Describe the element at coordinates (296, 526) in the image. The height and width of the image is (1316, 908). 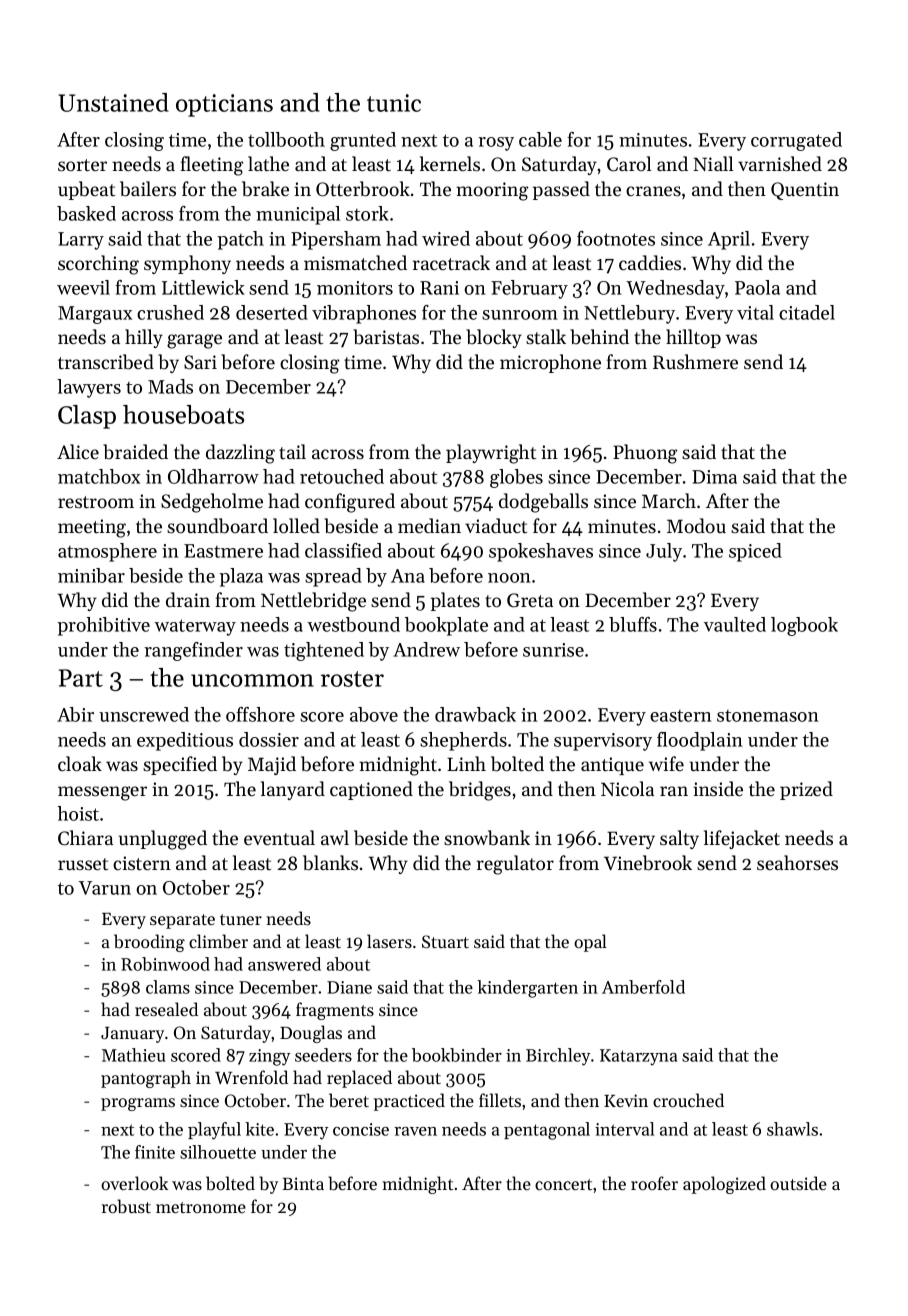
I see `lolled` at that location.
